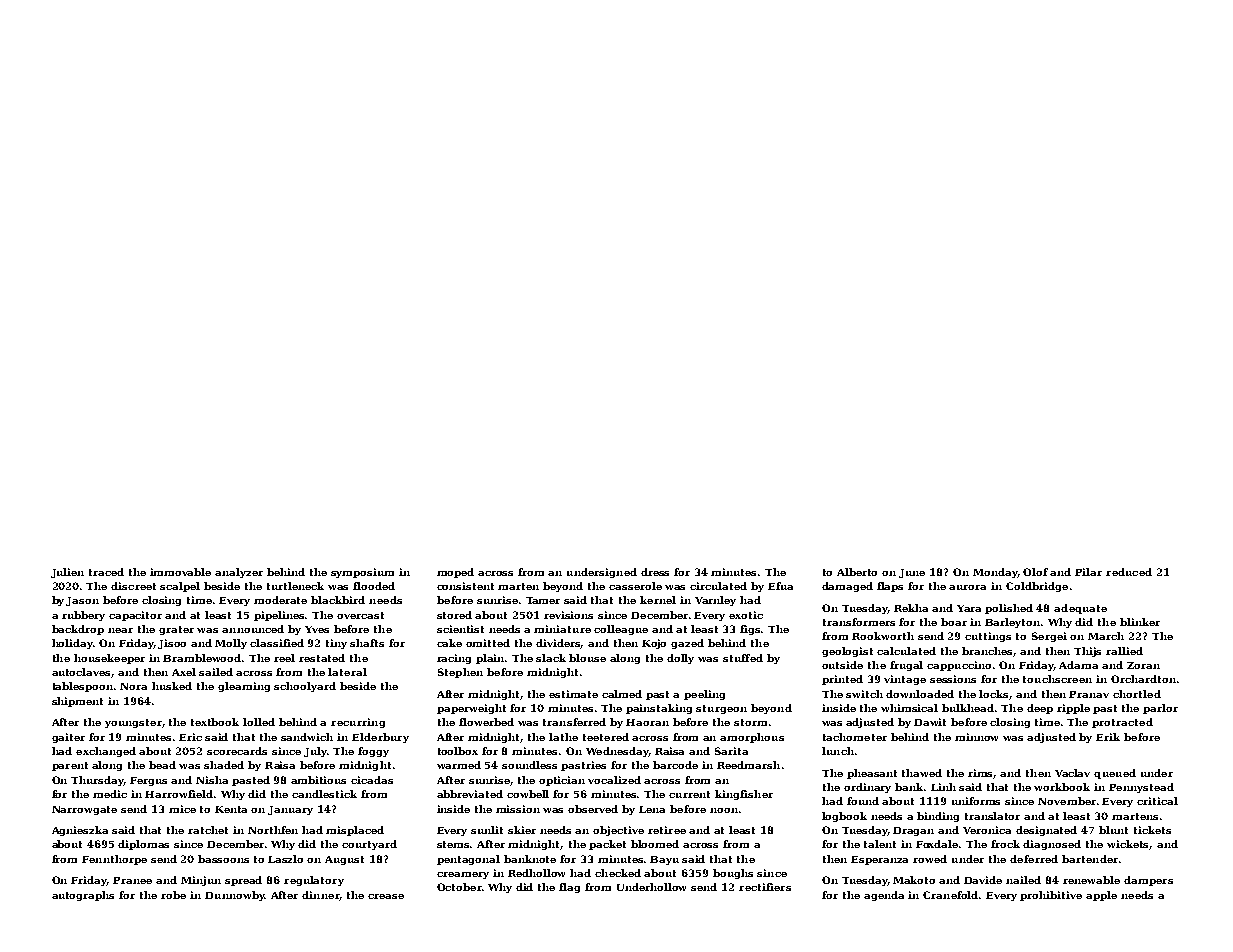  What do you see at coordinates (765, 887) in the page?
I see `rectifiers` at bounding box center [765, 887].
